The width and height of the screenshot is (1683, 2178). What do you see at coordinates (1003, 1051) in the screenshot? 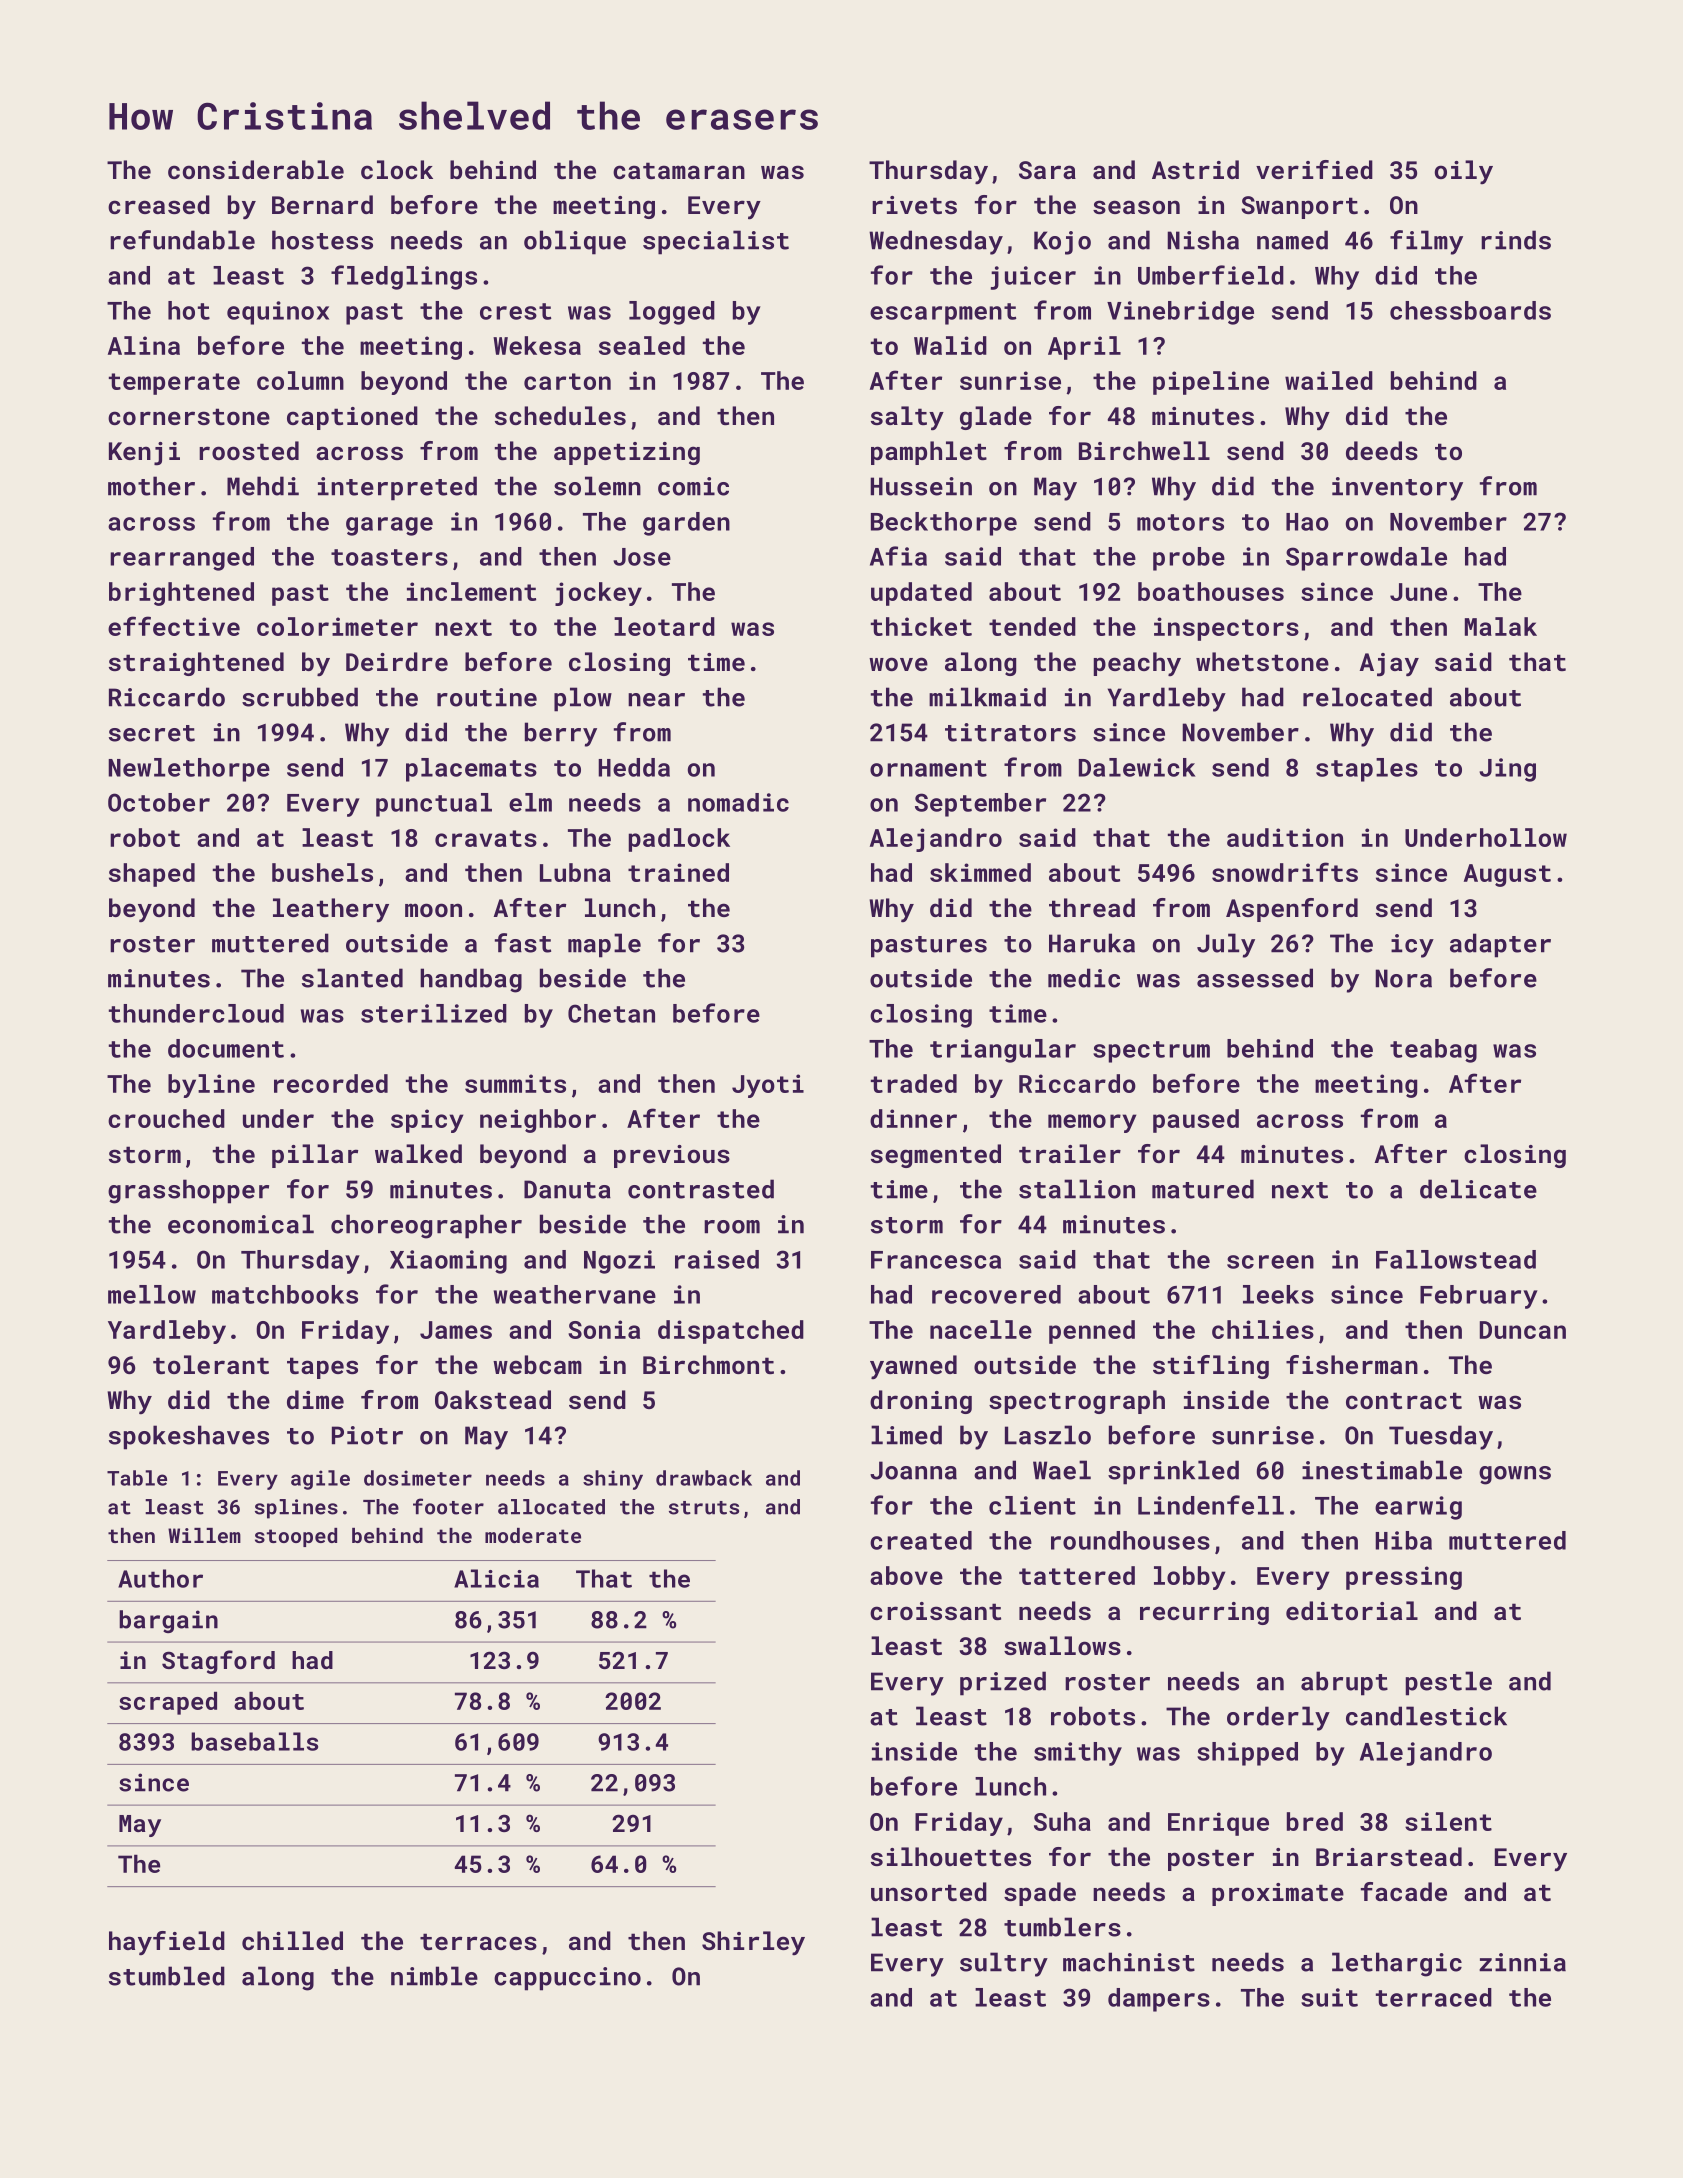
I see `triangular` at bounding box center [1003, 1051].
